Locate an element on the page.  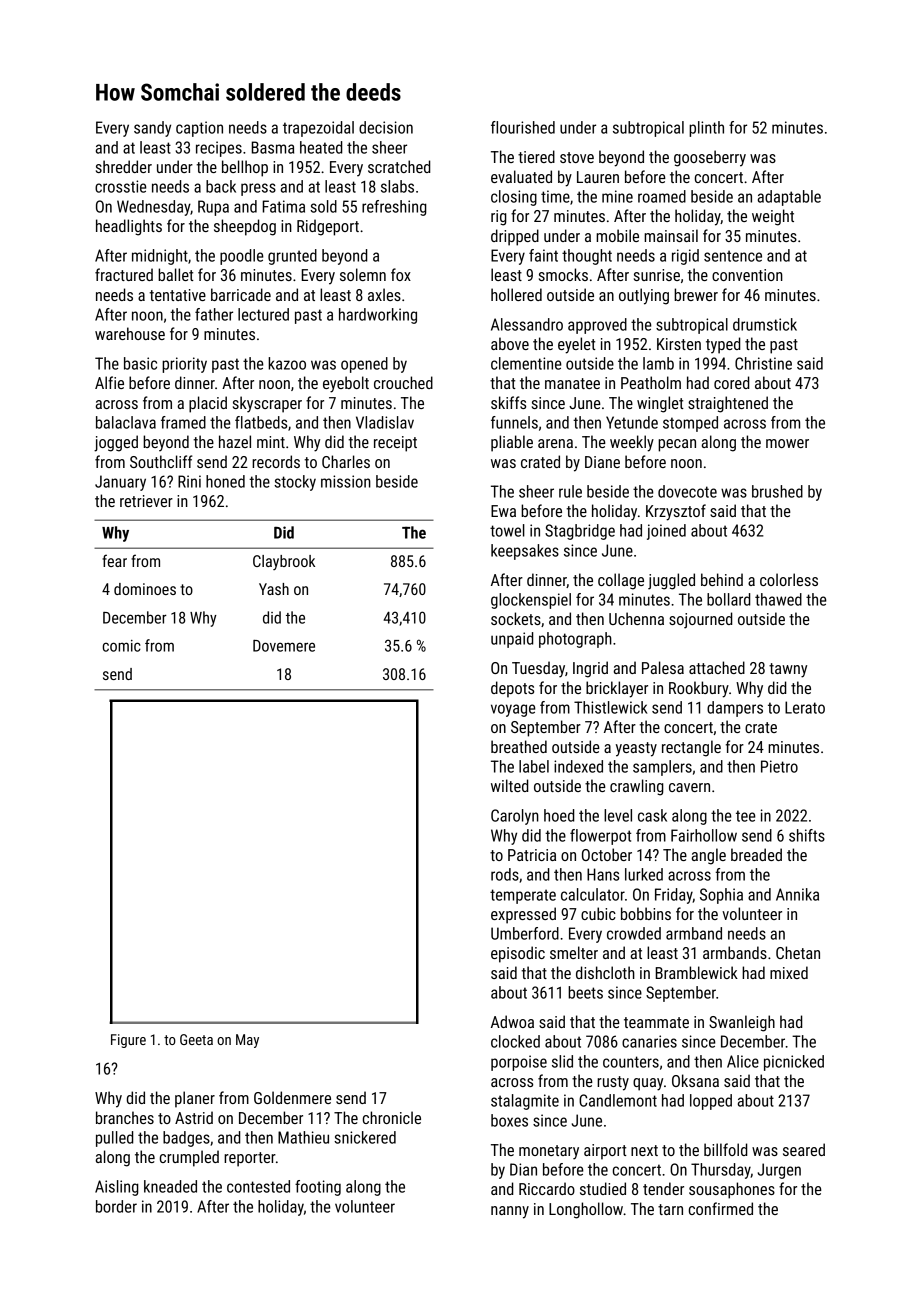
contested is located at coordinates (258, 1186).
